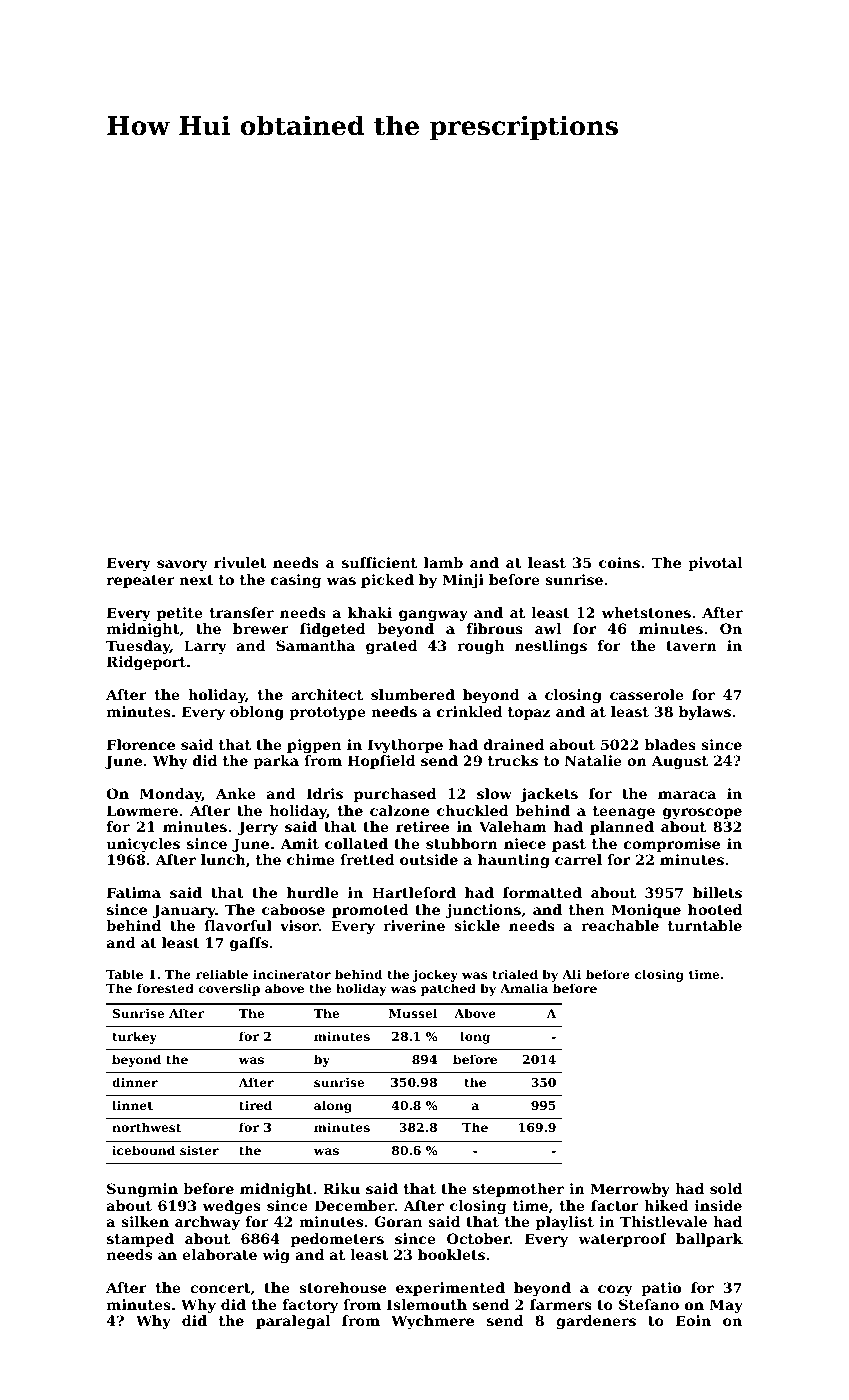  Describe the element at coordinates (414, 925) in the document. I see `riverine` at that location.
